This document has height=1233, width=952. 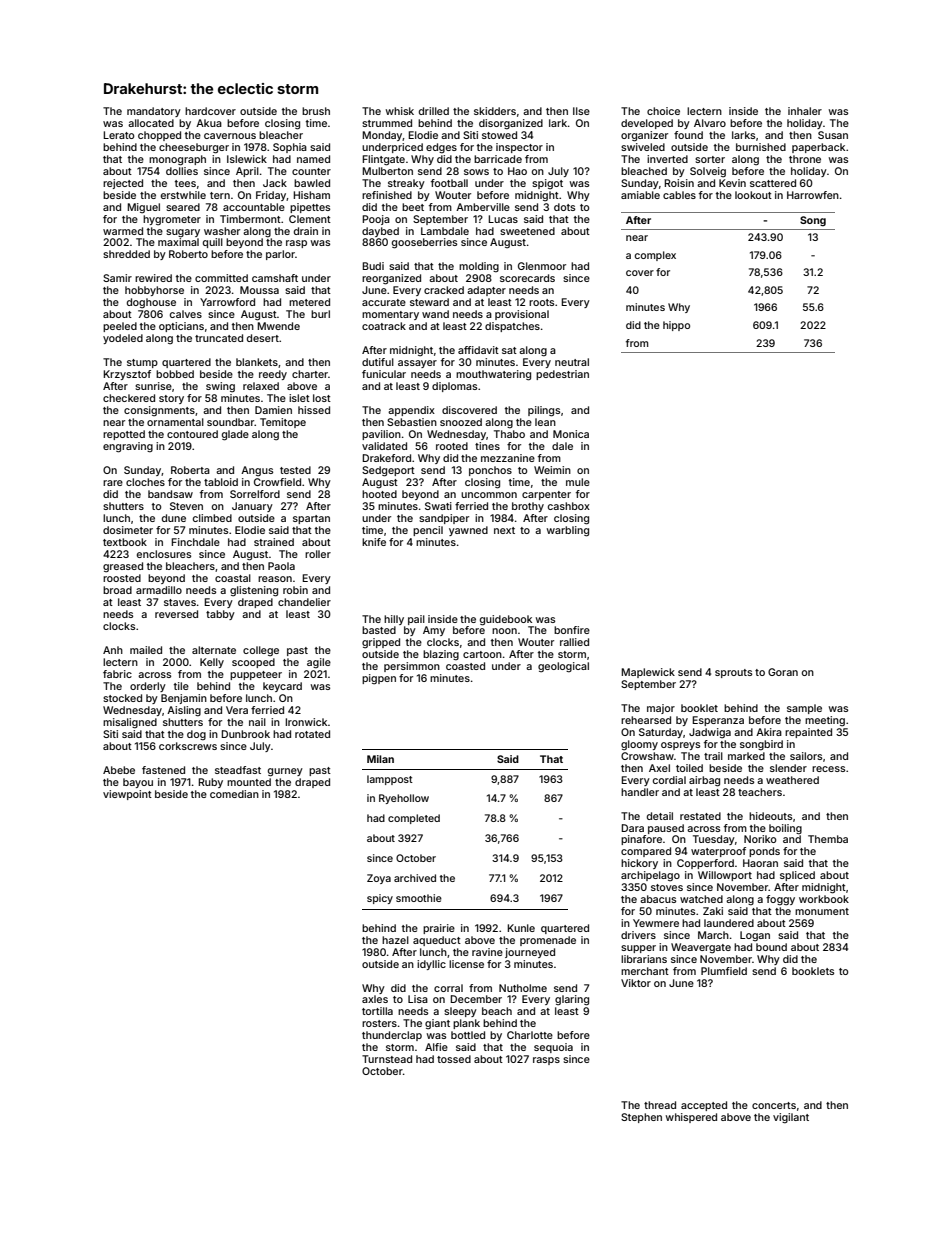 I want to click on Ryehollow, so click(x=404, y=799).
